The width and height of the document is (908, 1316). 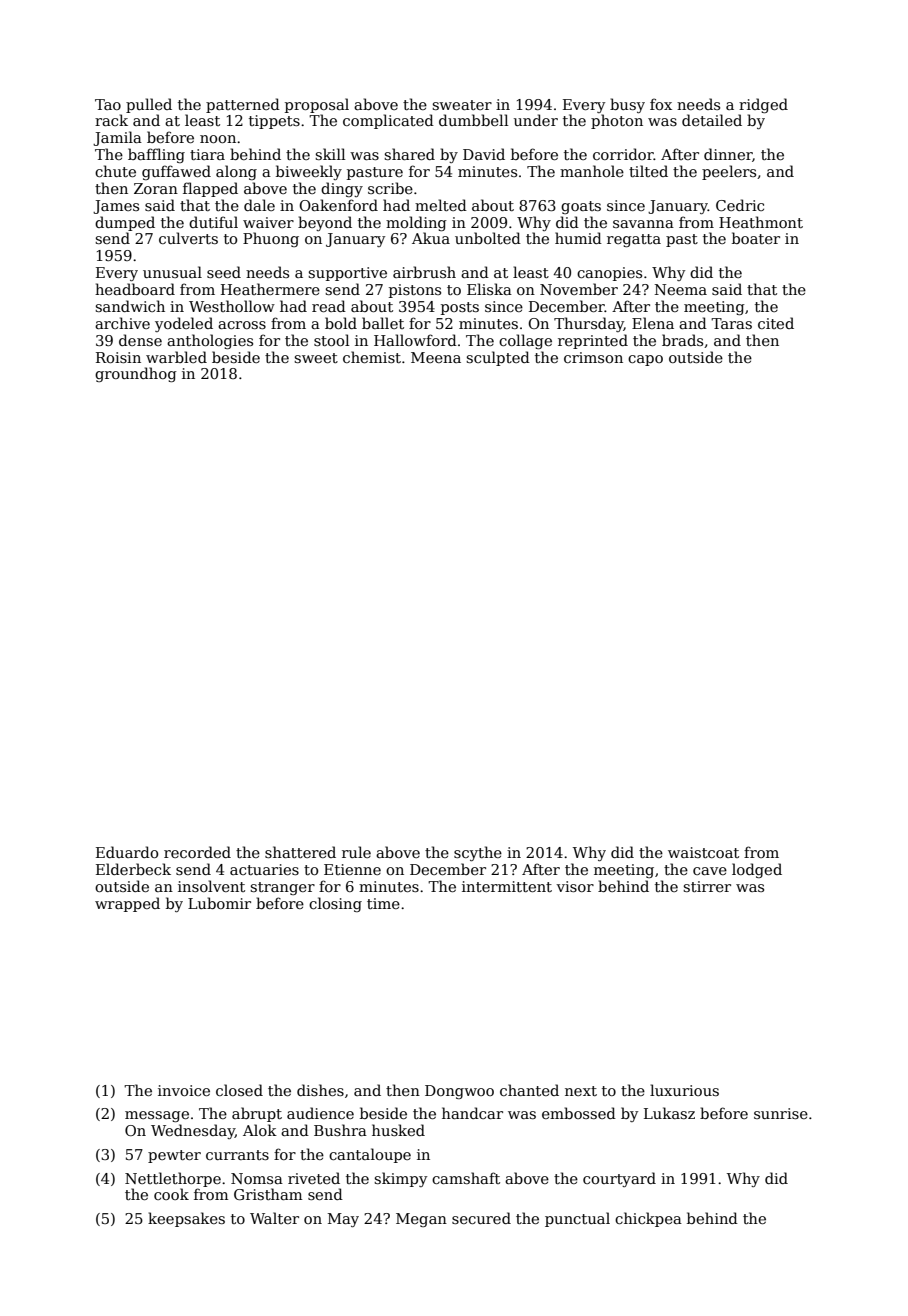 What do you see at coordinates (197, 852) in the document?
I see `recorded` at bounding box center [197, 852].
